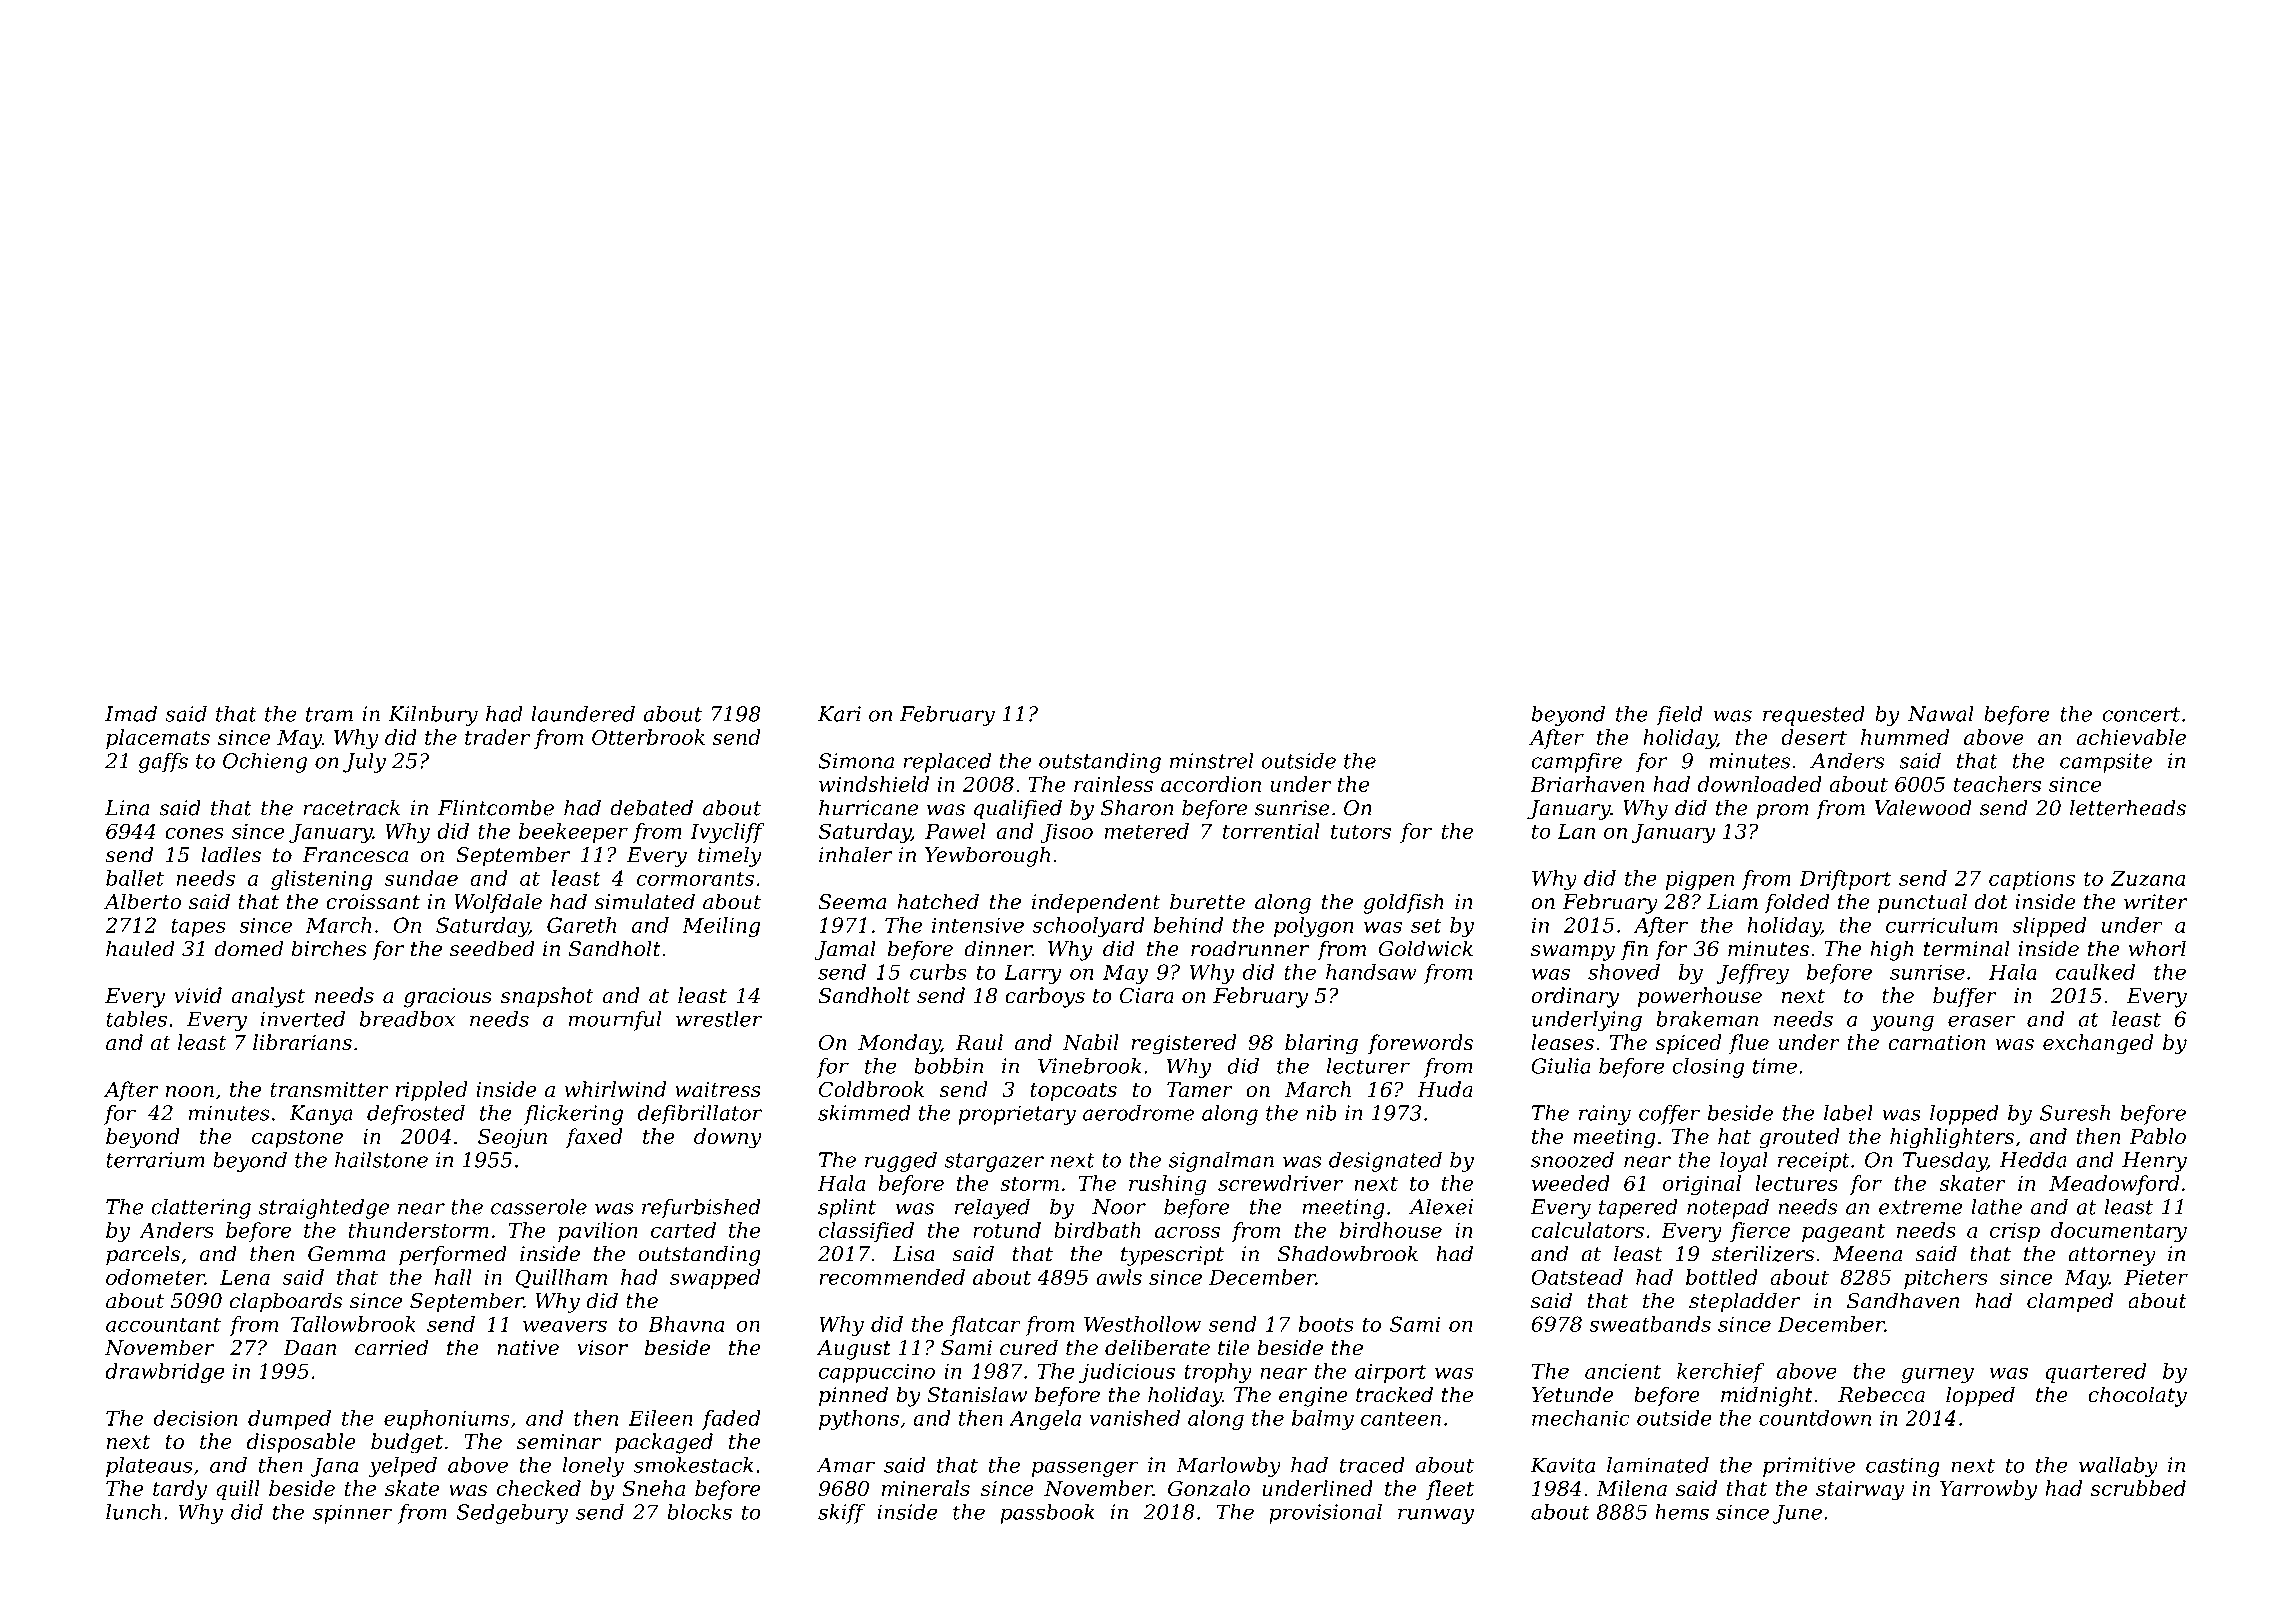 Image resolution: width=2292 pixels, height=1620 pixels. Describe the element at coordinates (1797, 1514) in the screenshot. I see `June` at that location.
